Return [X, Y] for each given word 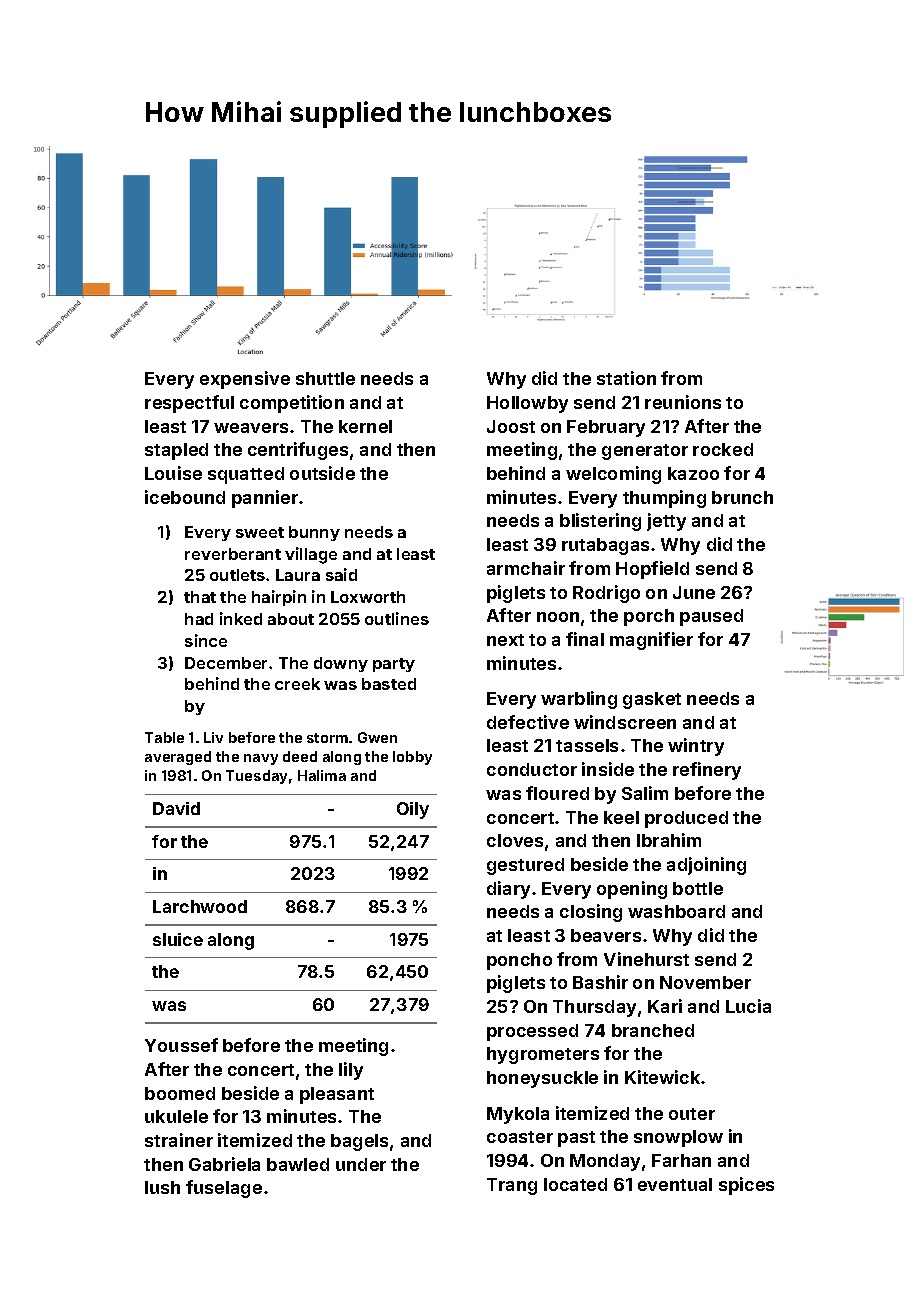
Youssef [181, 1045]
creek [297, 684]
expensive [245, 380]
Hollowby [527, 404]
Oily [413, 810]
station [626, 378]
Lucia [748, 1006]
